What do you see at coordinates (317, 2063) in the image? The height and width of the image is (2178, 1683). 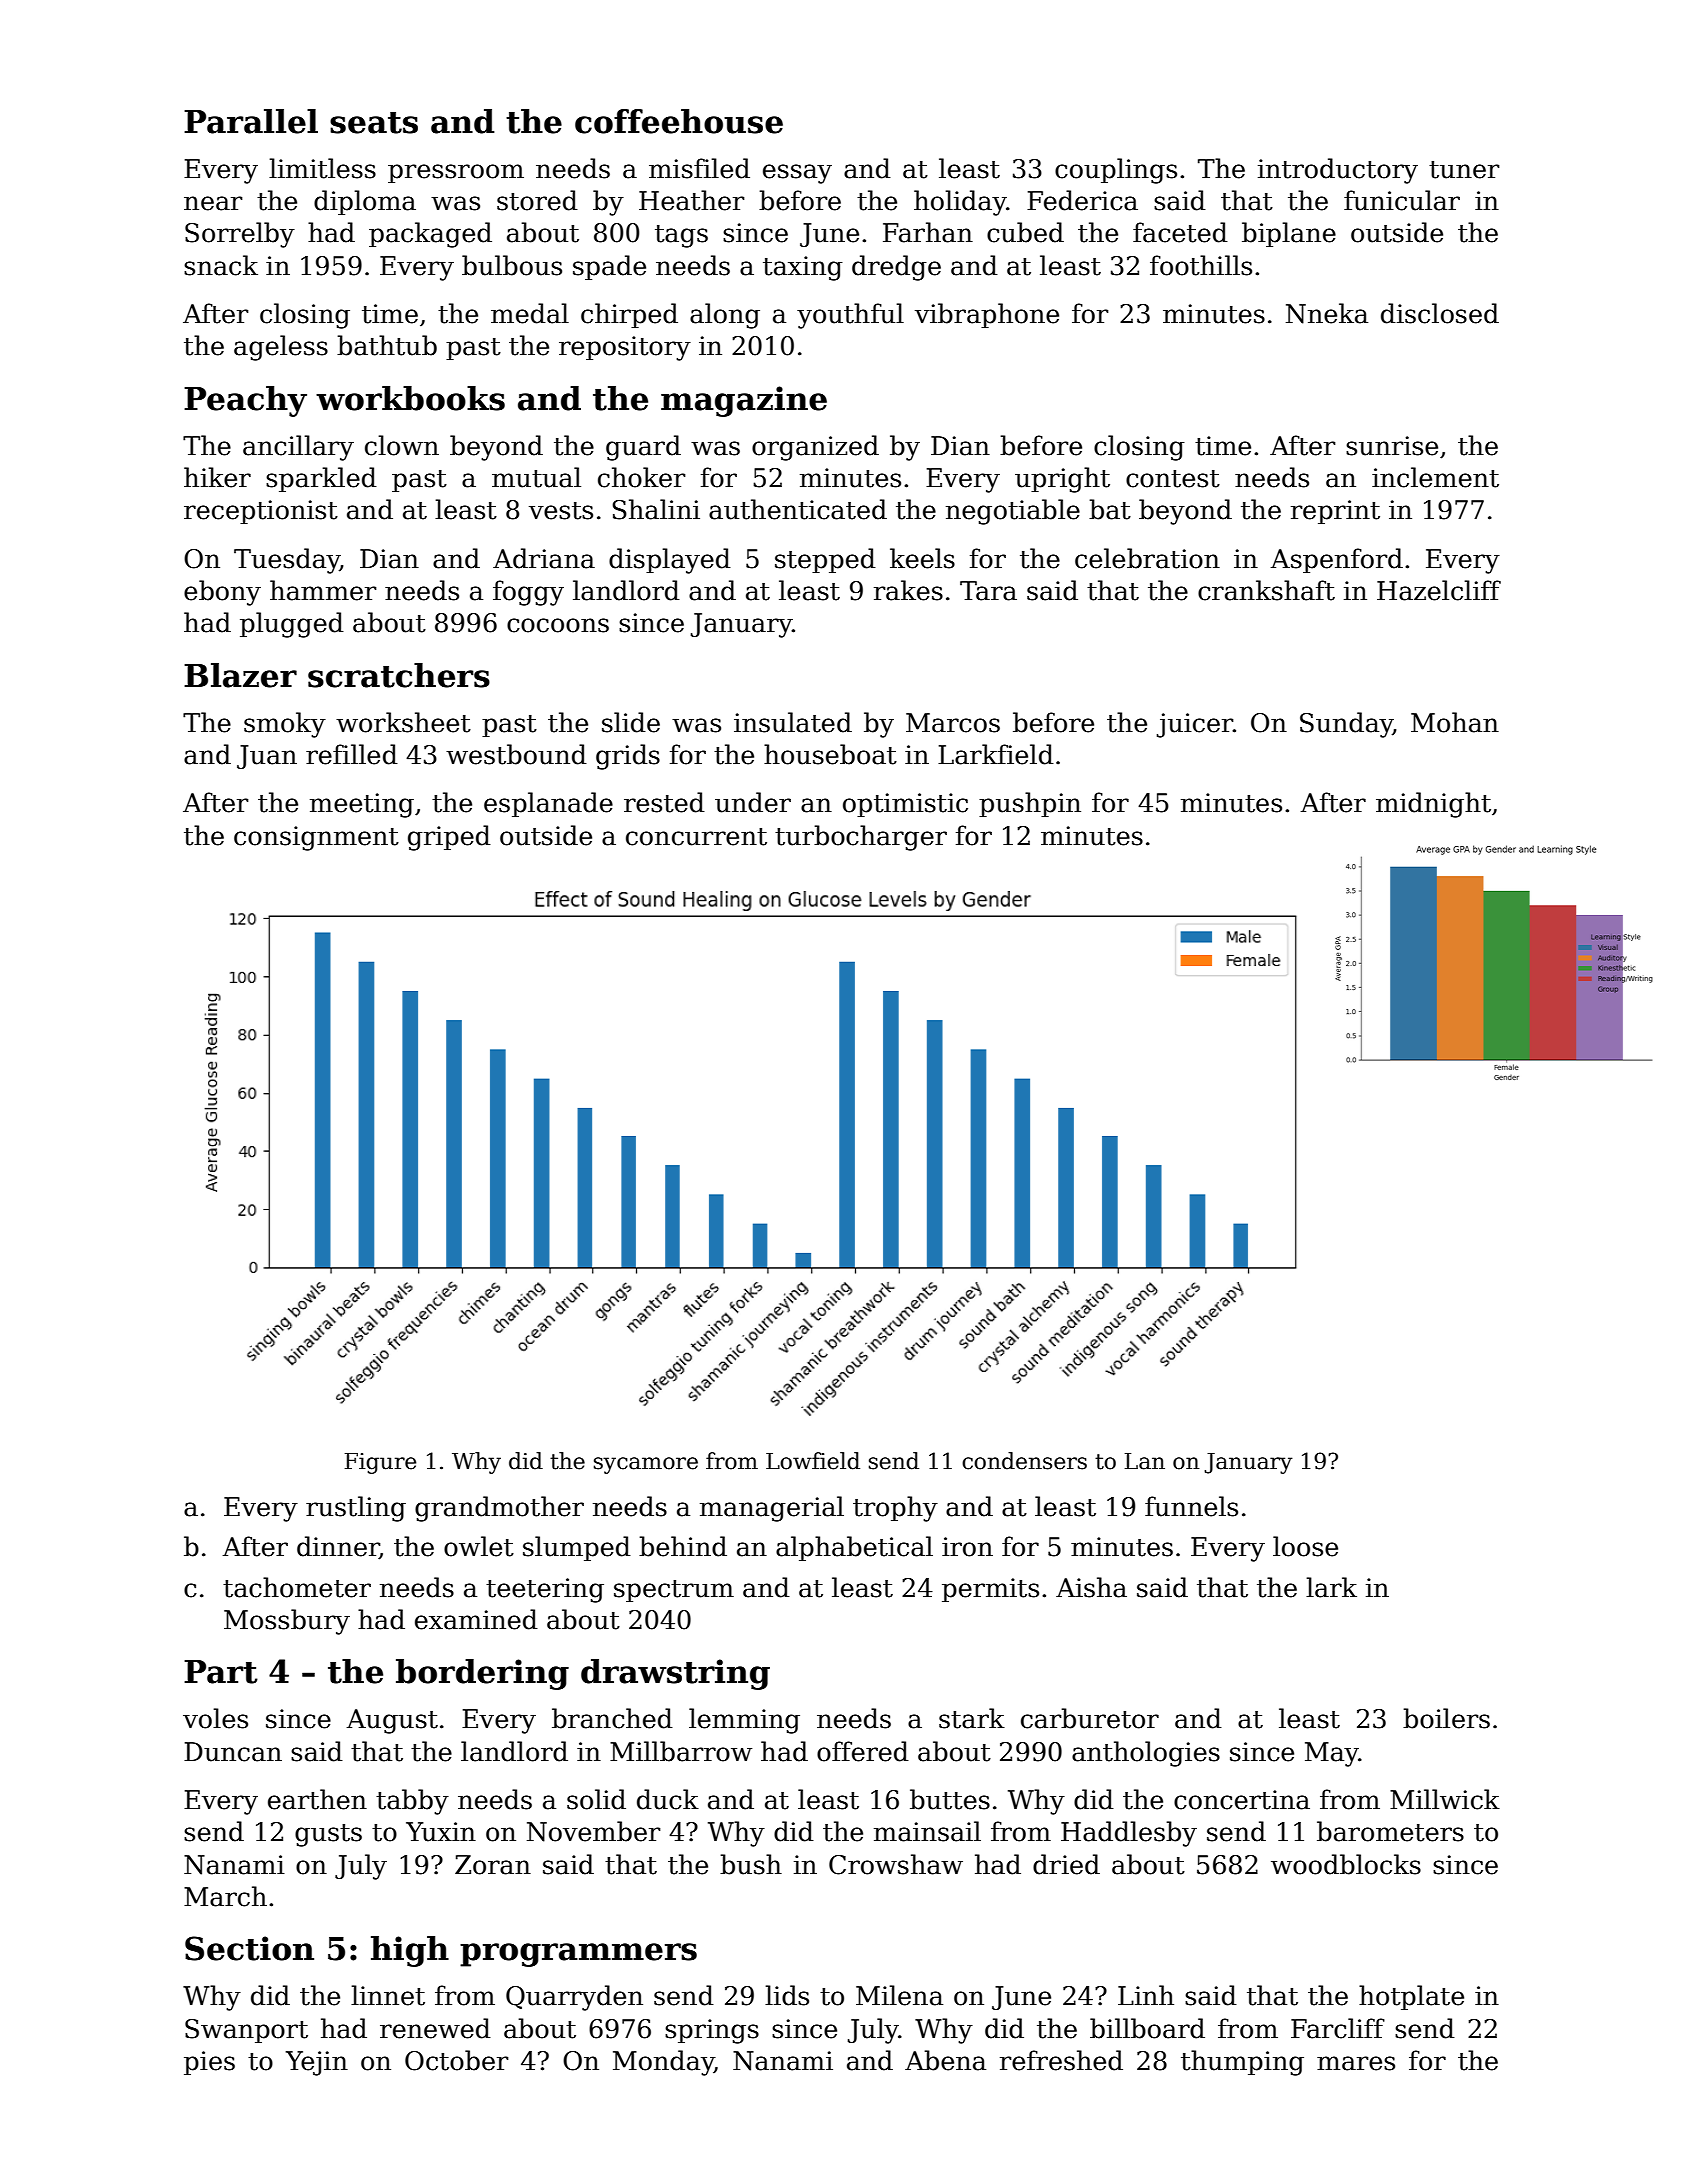 I see `Yejin` at bounding box center [317, 2063].
